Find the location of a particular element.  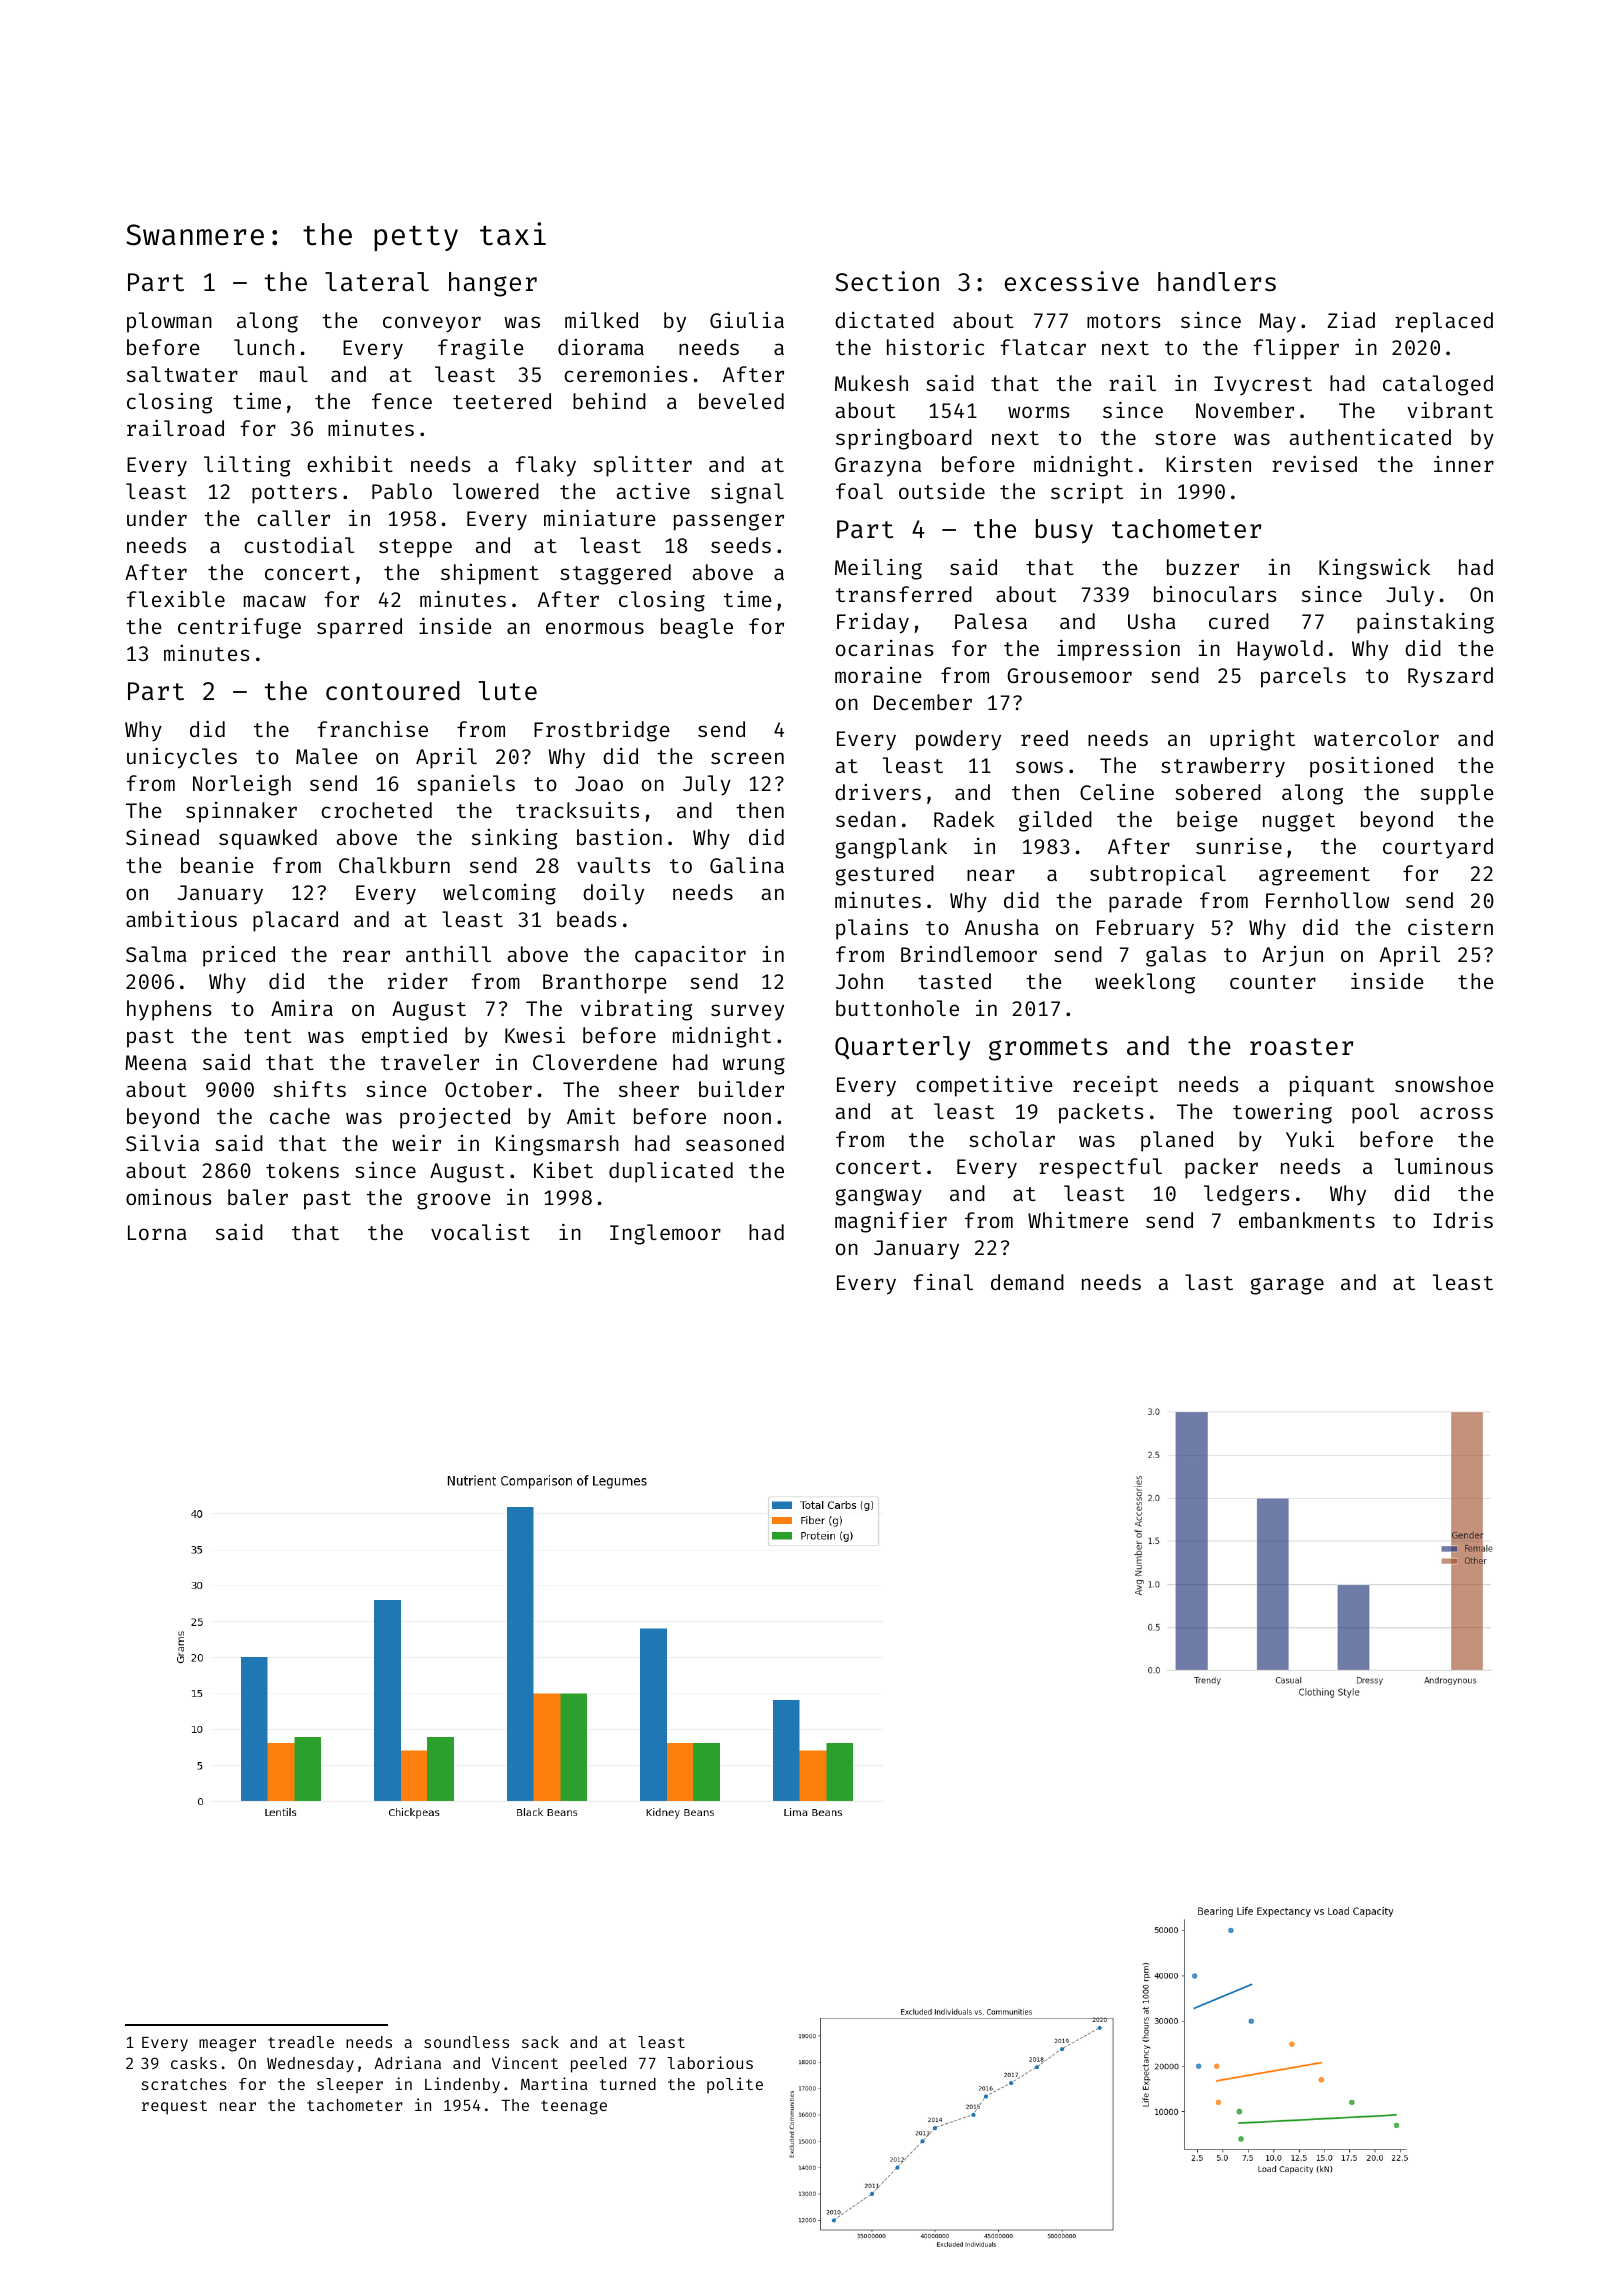

weeklong is located at coordinates (1145, 983).
